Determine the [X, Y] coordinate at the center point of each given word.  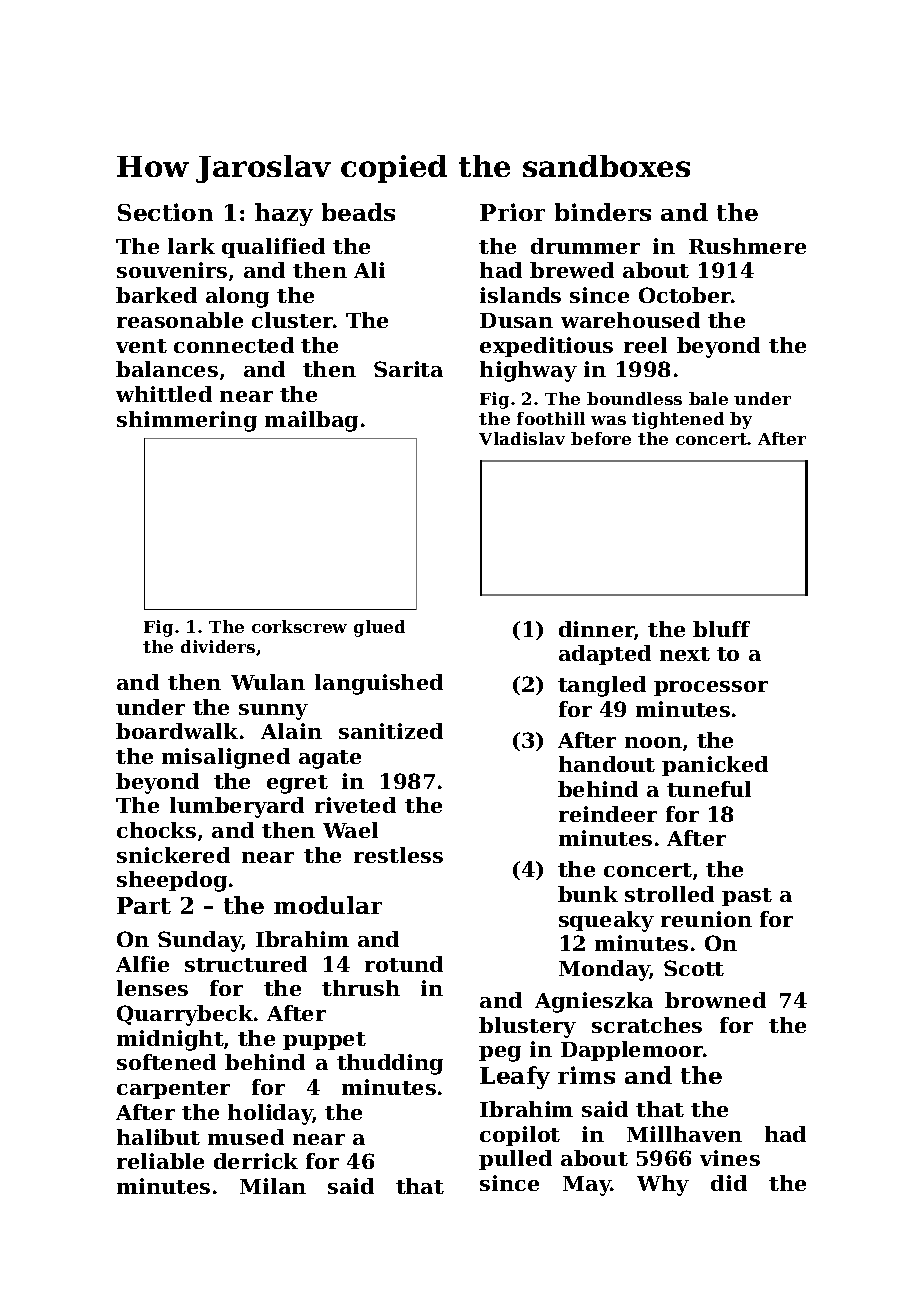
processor [711, 688]
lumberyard [237, 807]
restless [398, 855]
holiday [270, 1114]
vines [730, 1158]
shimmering [187, 421]
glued [379, 628]
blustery [527, 1027]
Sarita [408, 369]
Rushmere [747, 246]
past [747, 897]
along [237, 297]
